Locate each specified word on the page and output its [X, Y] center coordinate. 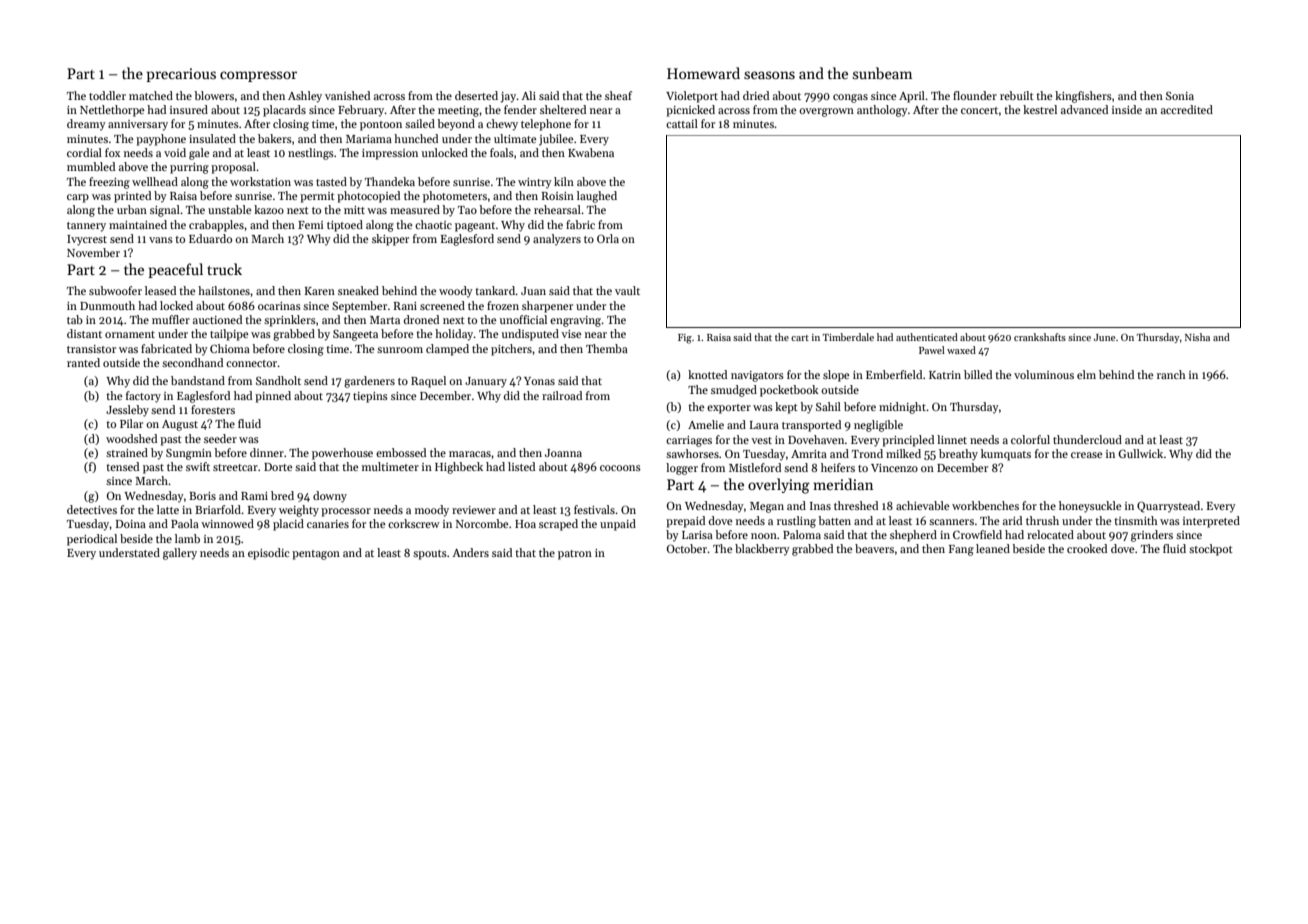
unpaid [618, 525]
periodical [92, 540]
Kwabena [591, 152]
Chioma [230, 348]
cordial [84, 152]
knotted [707, 374]
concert [979, 110]
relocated [1050, 534]
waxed [961, 350]
